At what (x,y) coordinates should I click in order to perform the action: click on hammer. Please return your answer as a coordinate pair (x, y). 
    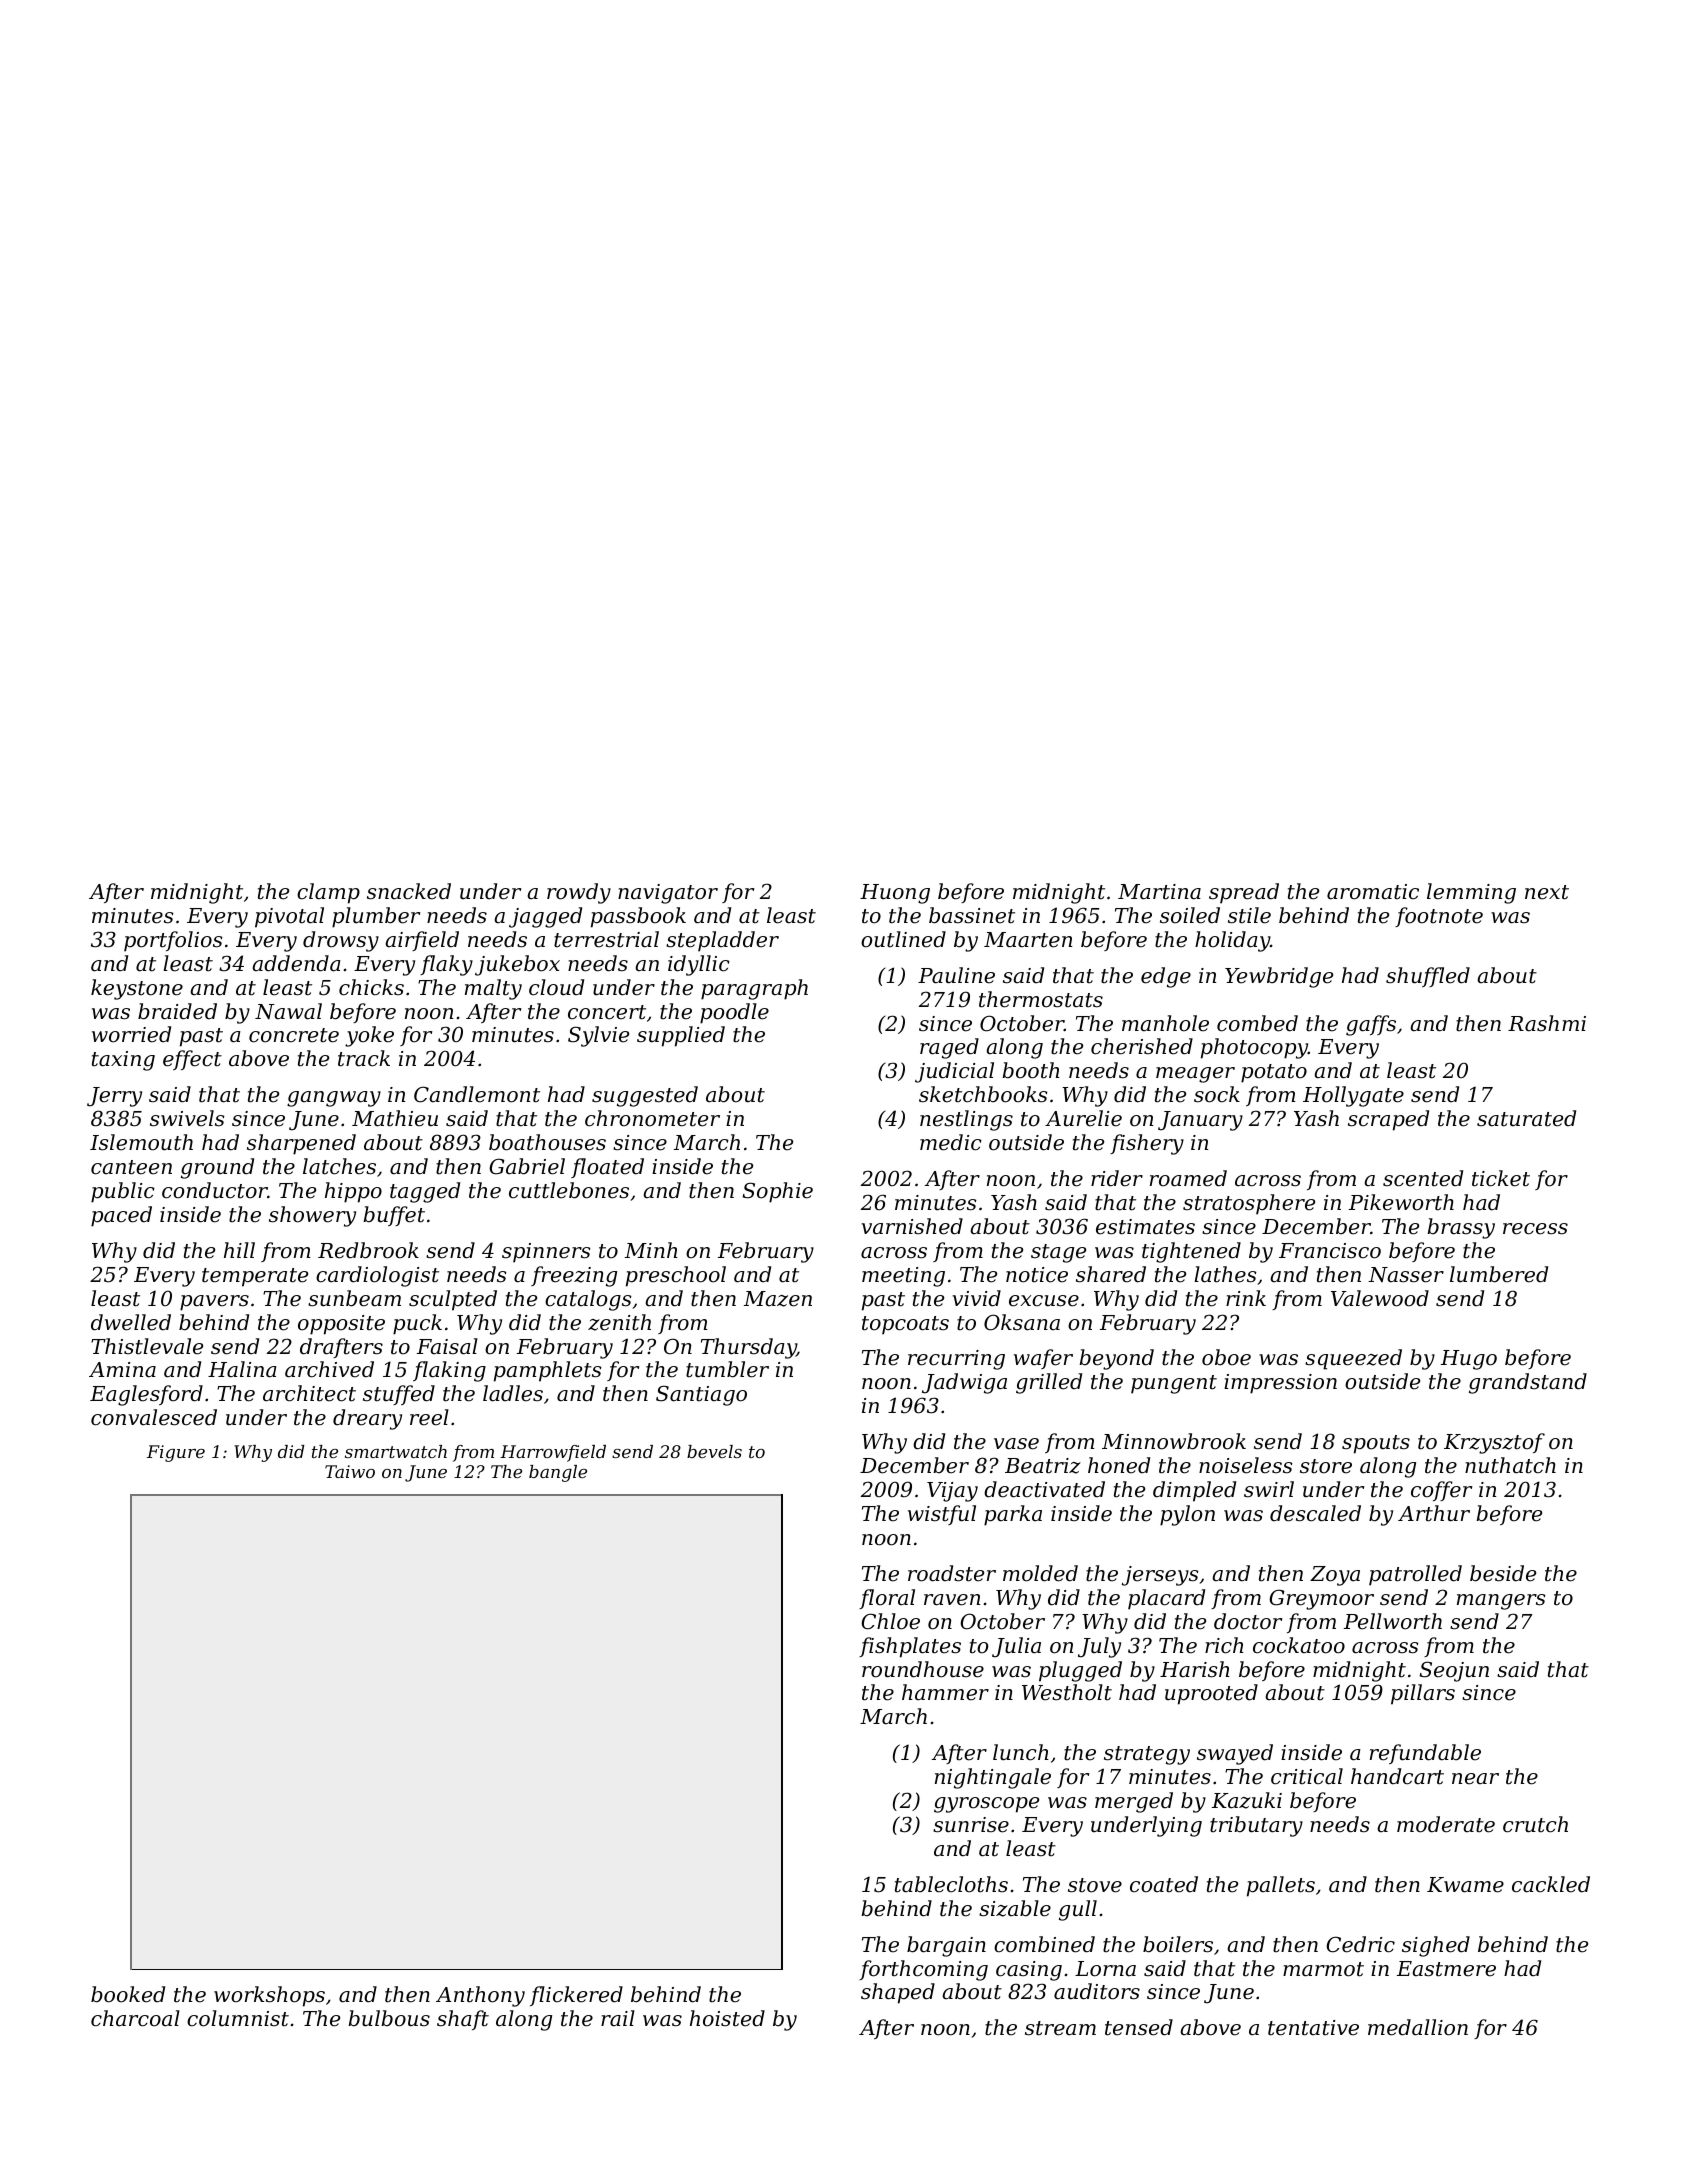
    Looking at the image, I should click on (945, 1692).
